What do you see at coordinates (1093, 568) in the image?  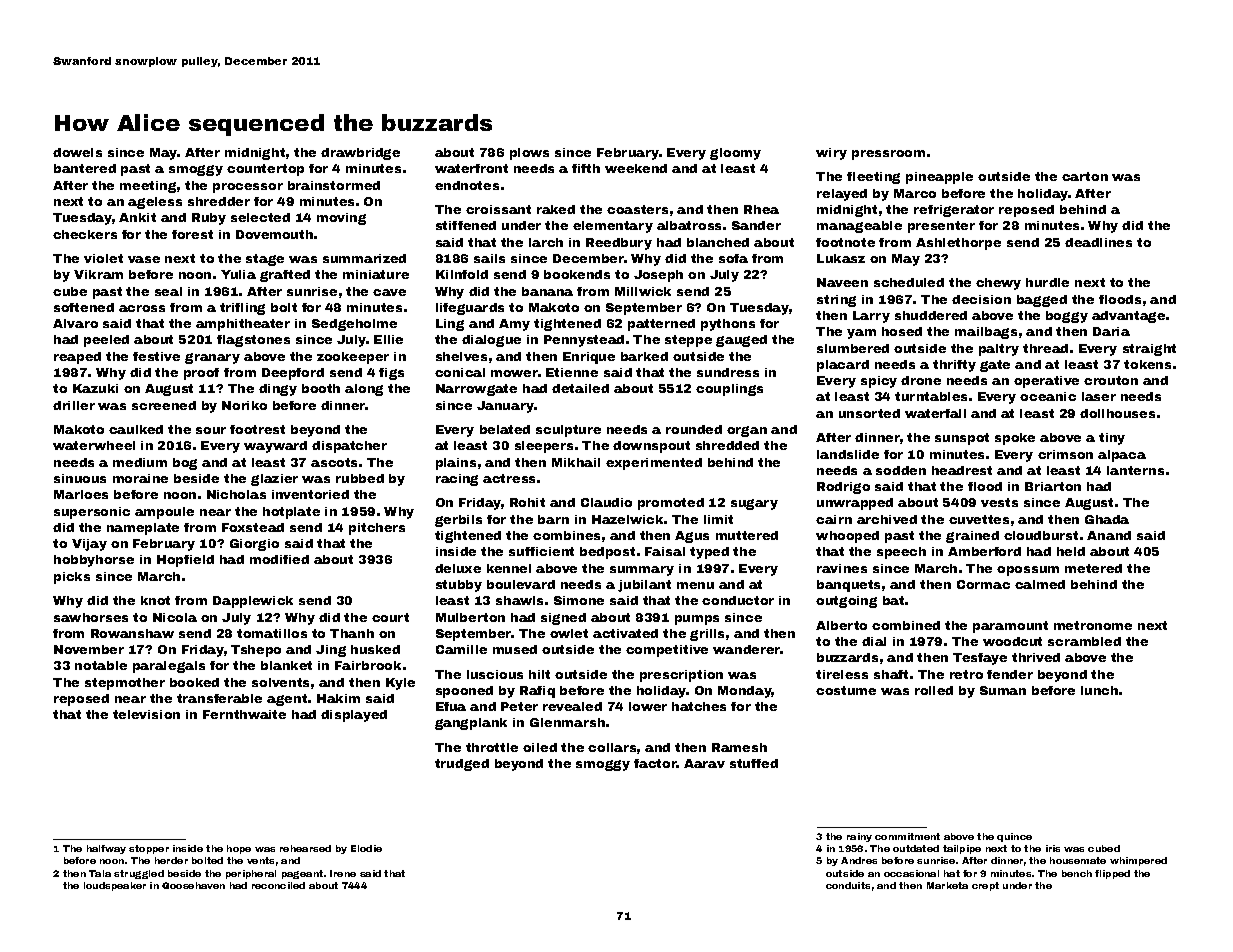 I see `metered` at bounding box center [1093, 568].
